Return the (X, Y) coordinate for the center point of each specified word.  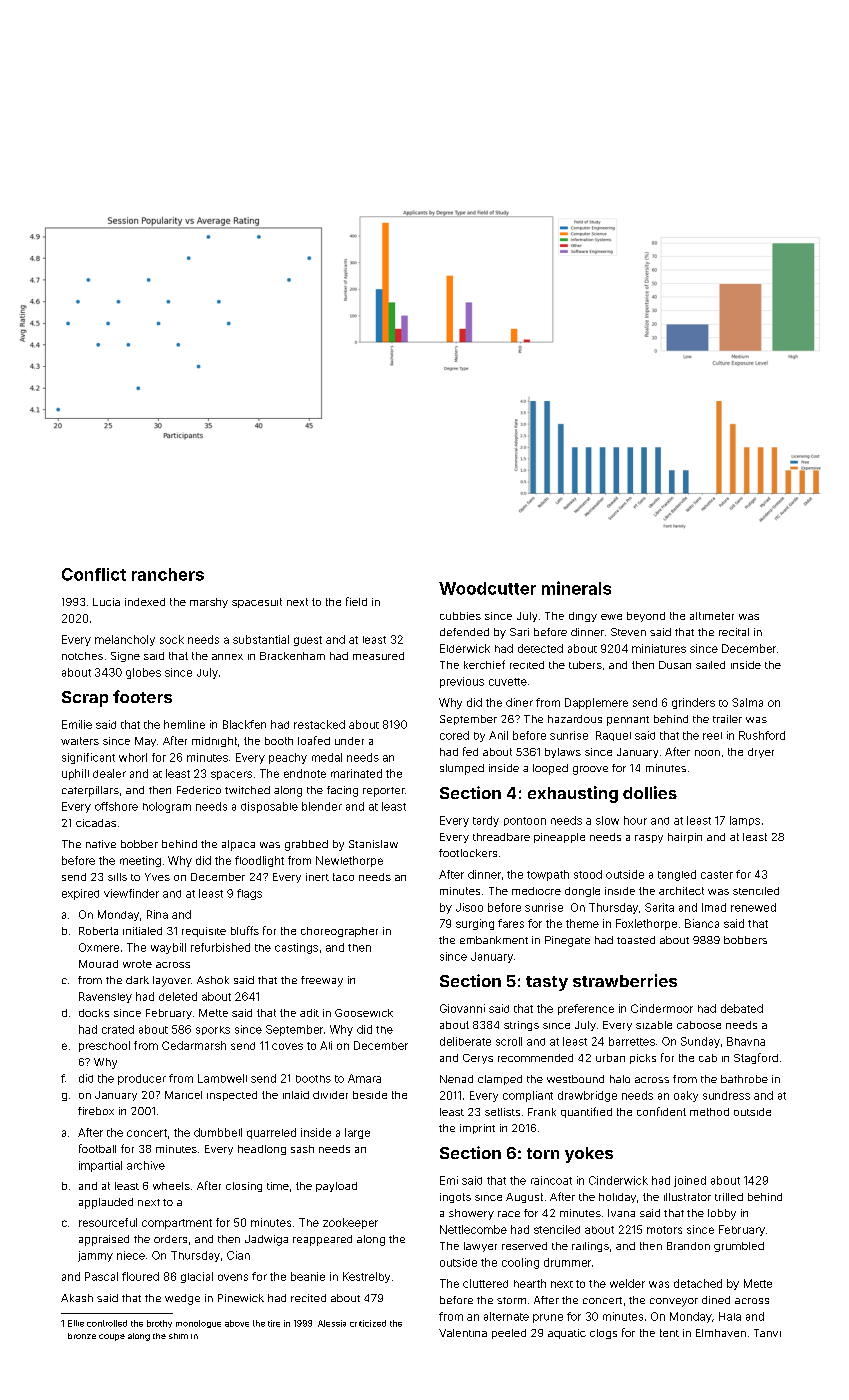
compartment (177, 1224)
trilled (729, 1197)
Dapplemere (596, 703)
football (97, 1148)
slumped (462, 769)
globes (143, 673)
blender (322, 806)
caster (717, 875)
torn (543, 1153)
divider (330, 1095)
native (101, 844)
